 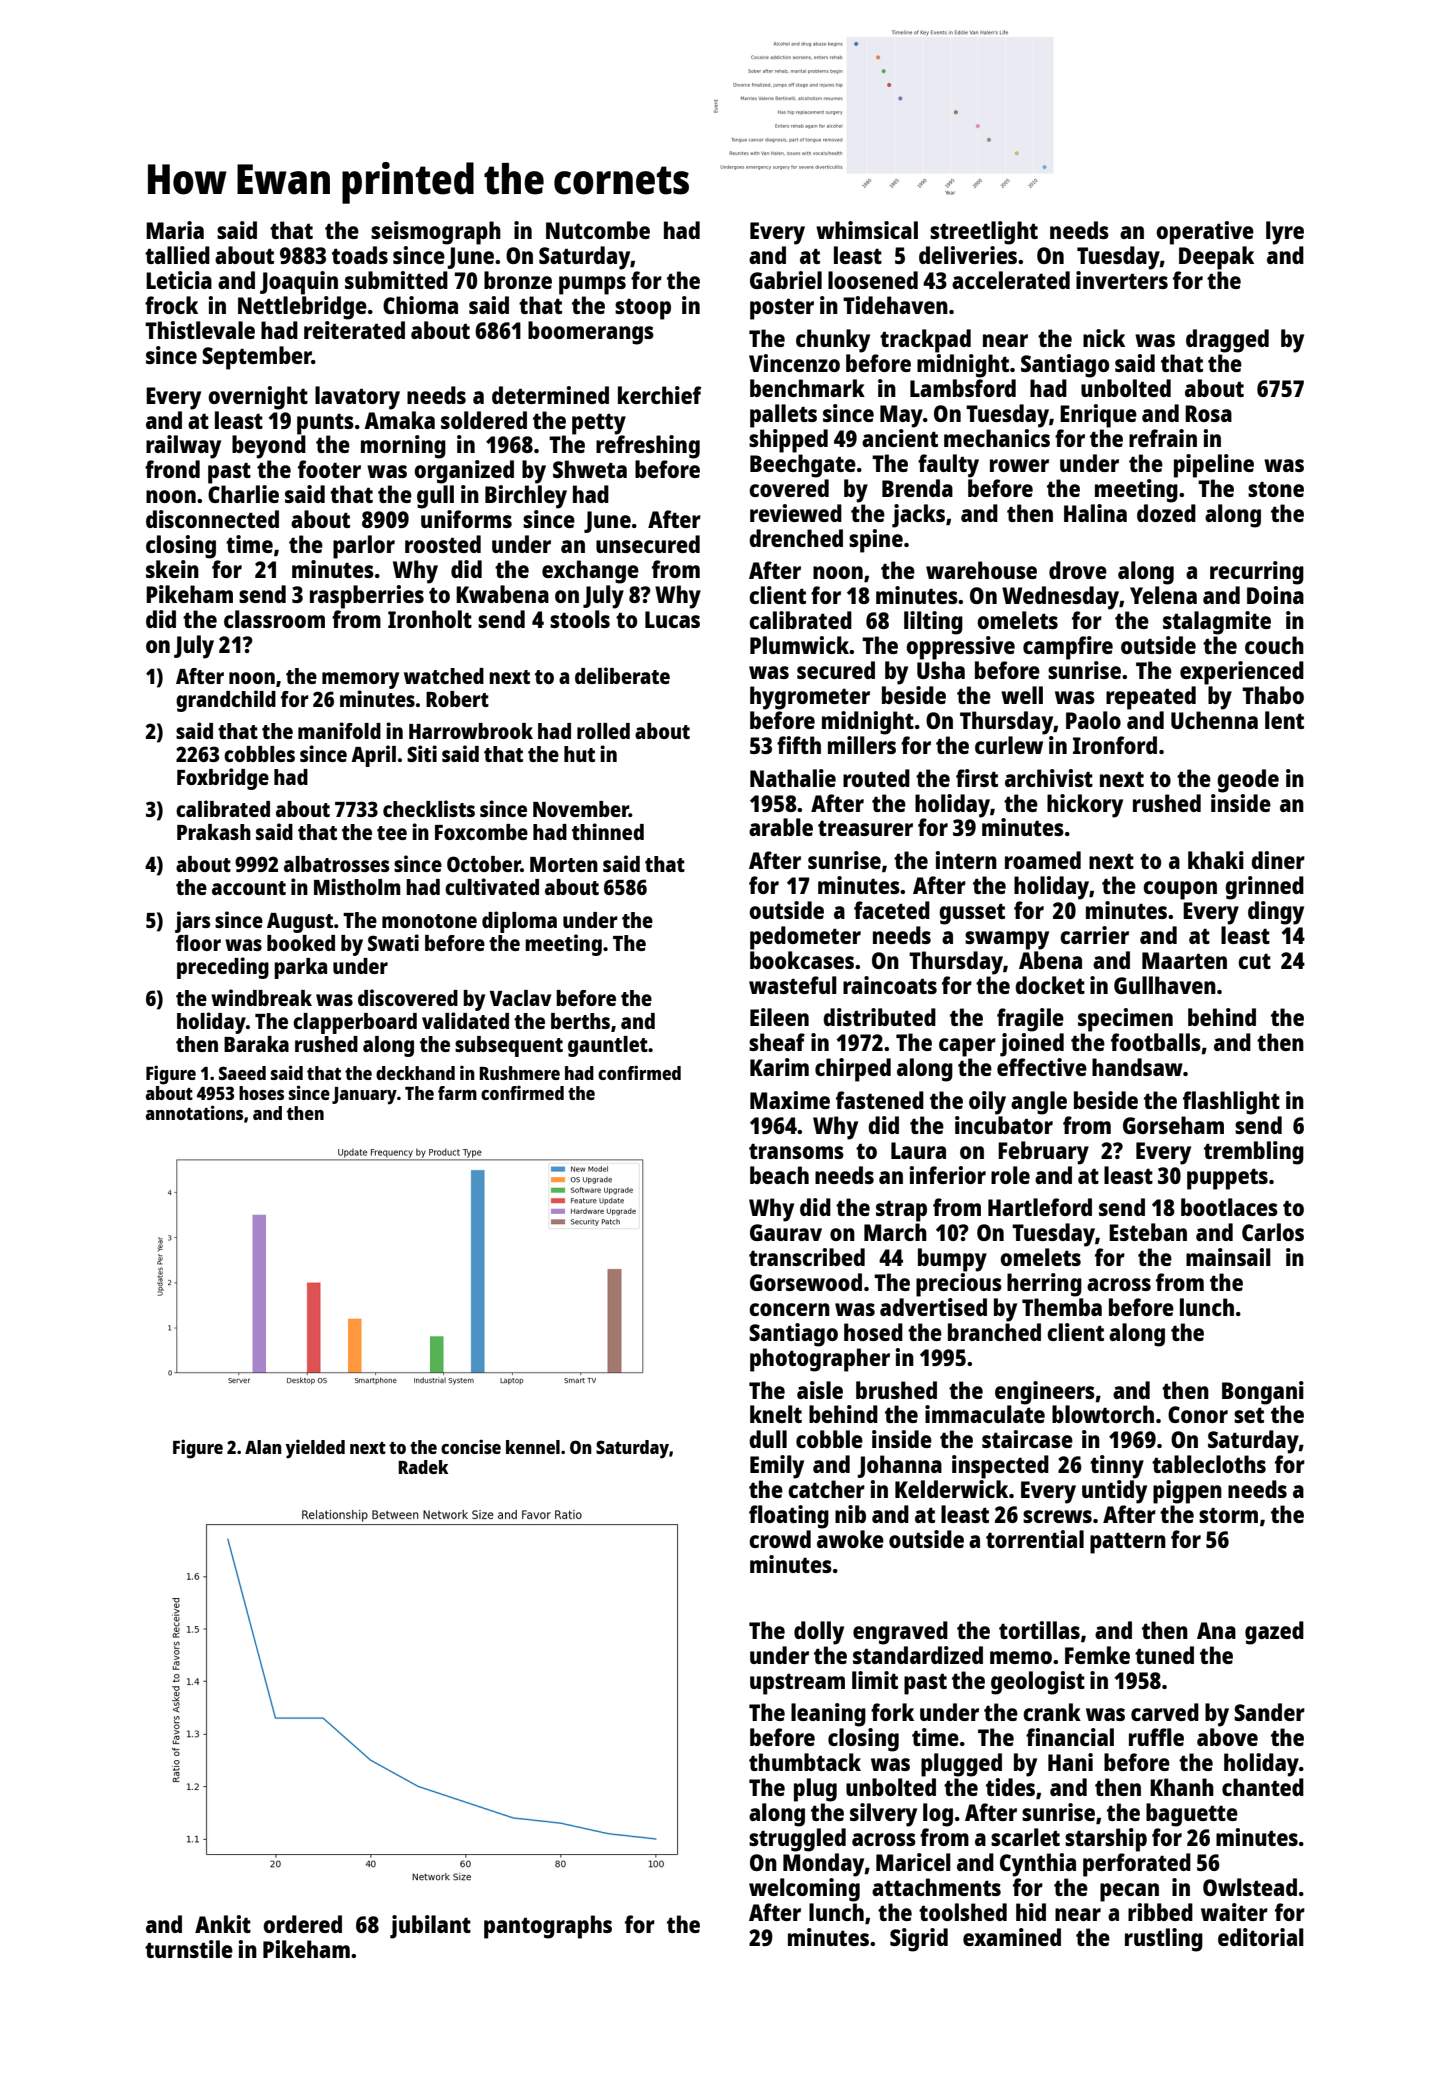 I want to click on Radek, so click(x=423, y=1467).
